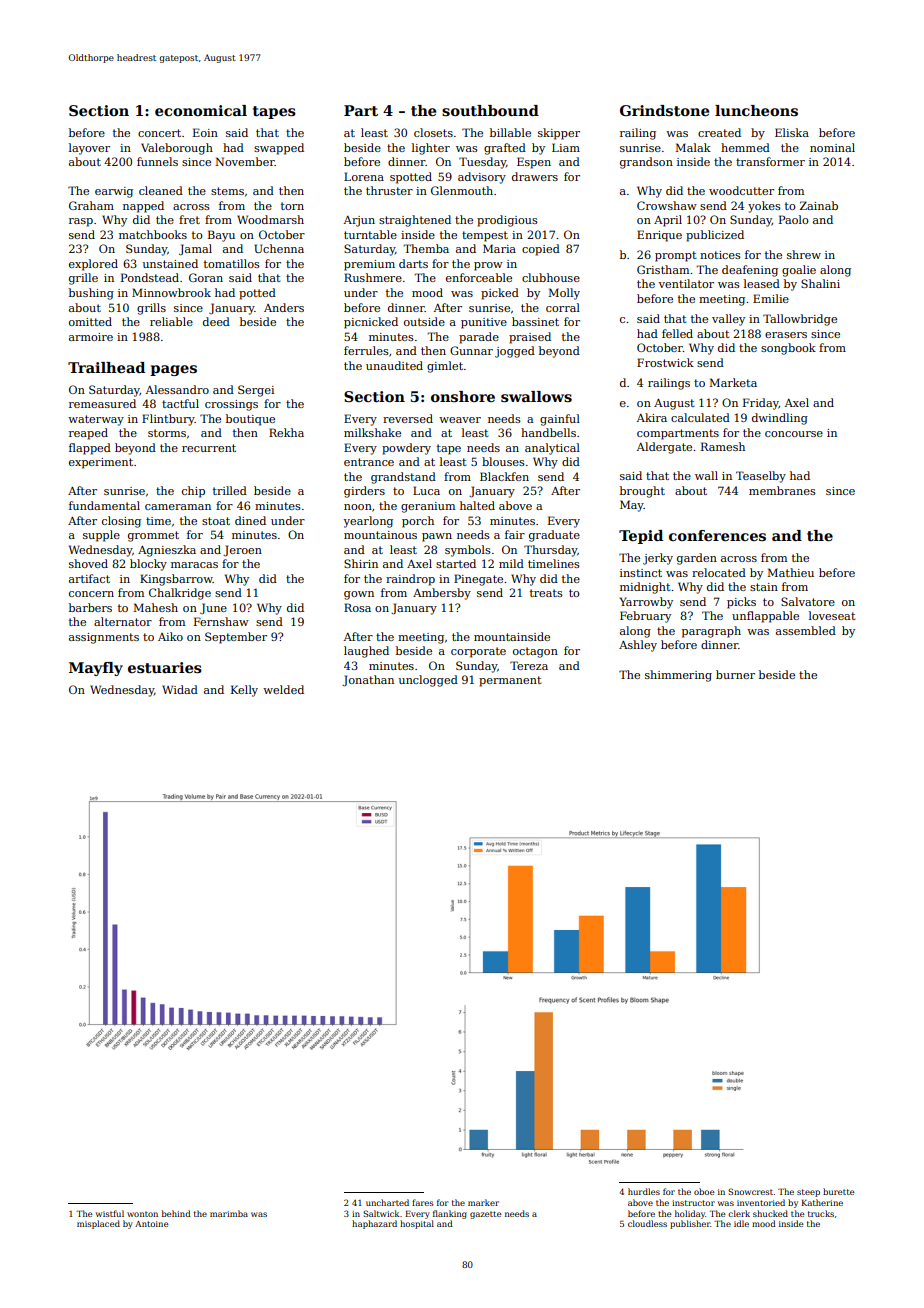 The width and height of the page is (924, 1308). Describe the element at coordinates (764, 207) in the page. I see `yokes` at that location.
